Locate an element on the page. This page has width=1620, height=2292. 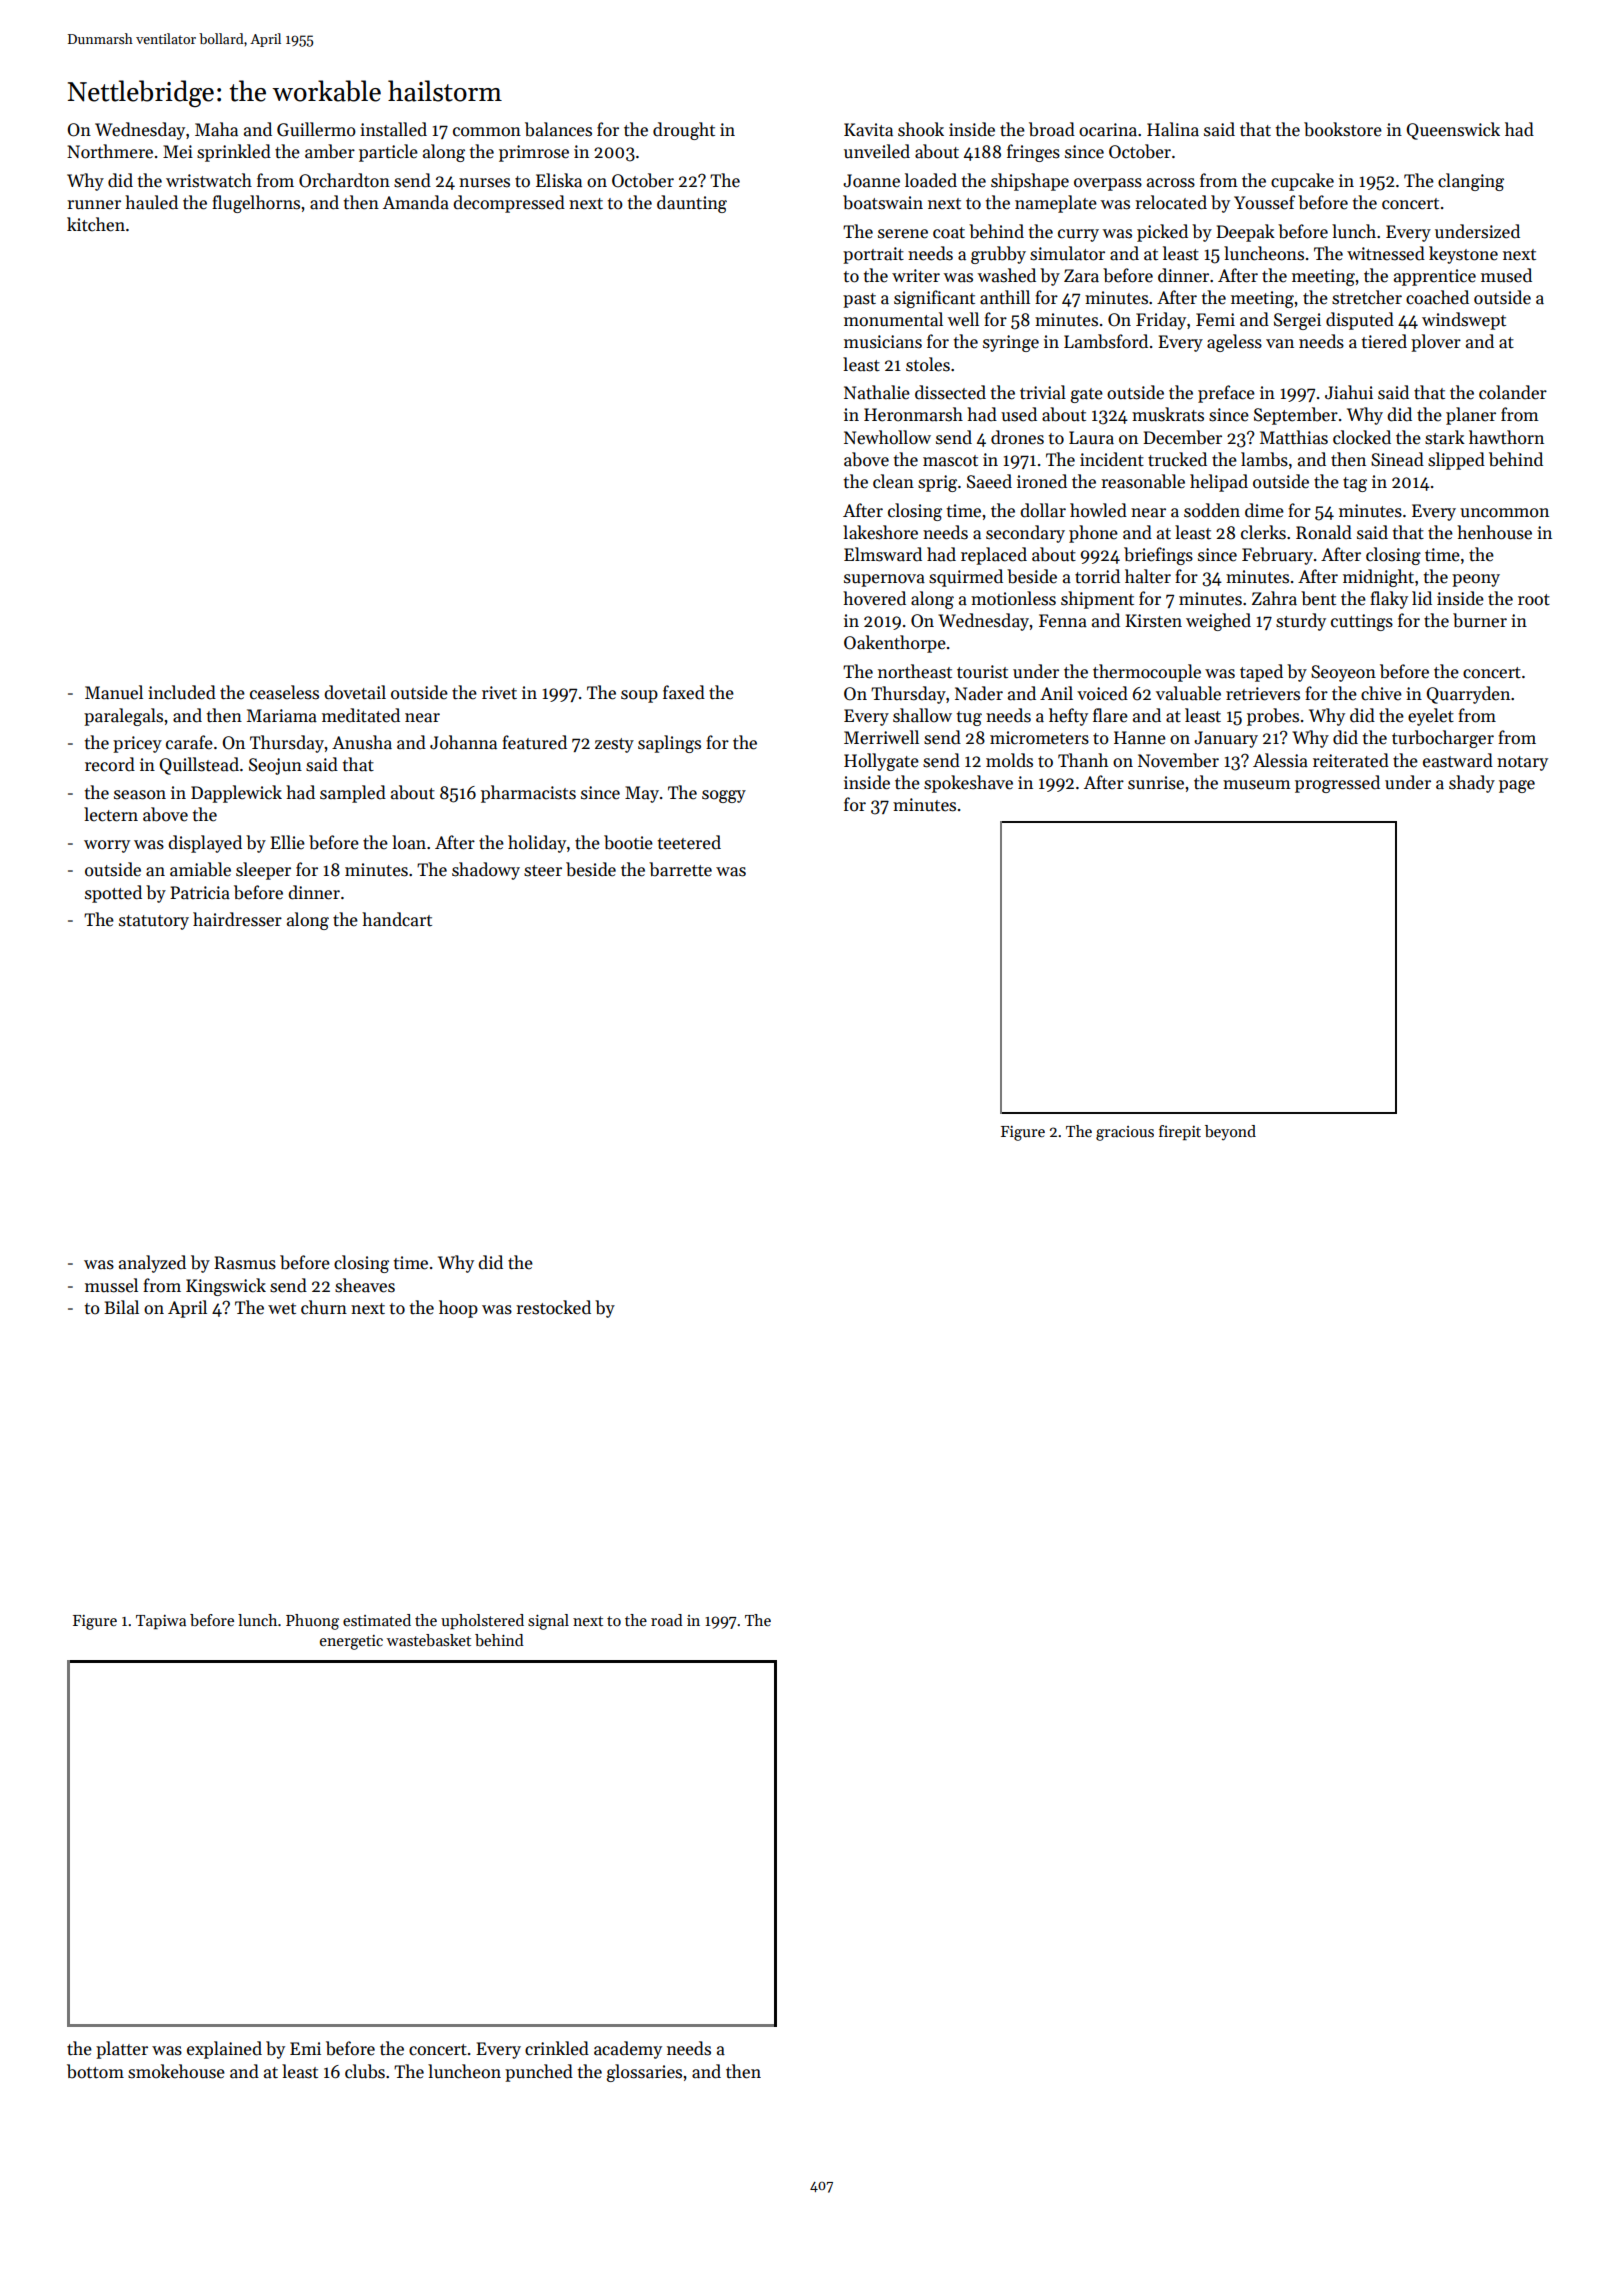
February is located at coordinates (1277, 556).
